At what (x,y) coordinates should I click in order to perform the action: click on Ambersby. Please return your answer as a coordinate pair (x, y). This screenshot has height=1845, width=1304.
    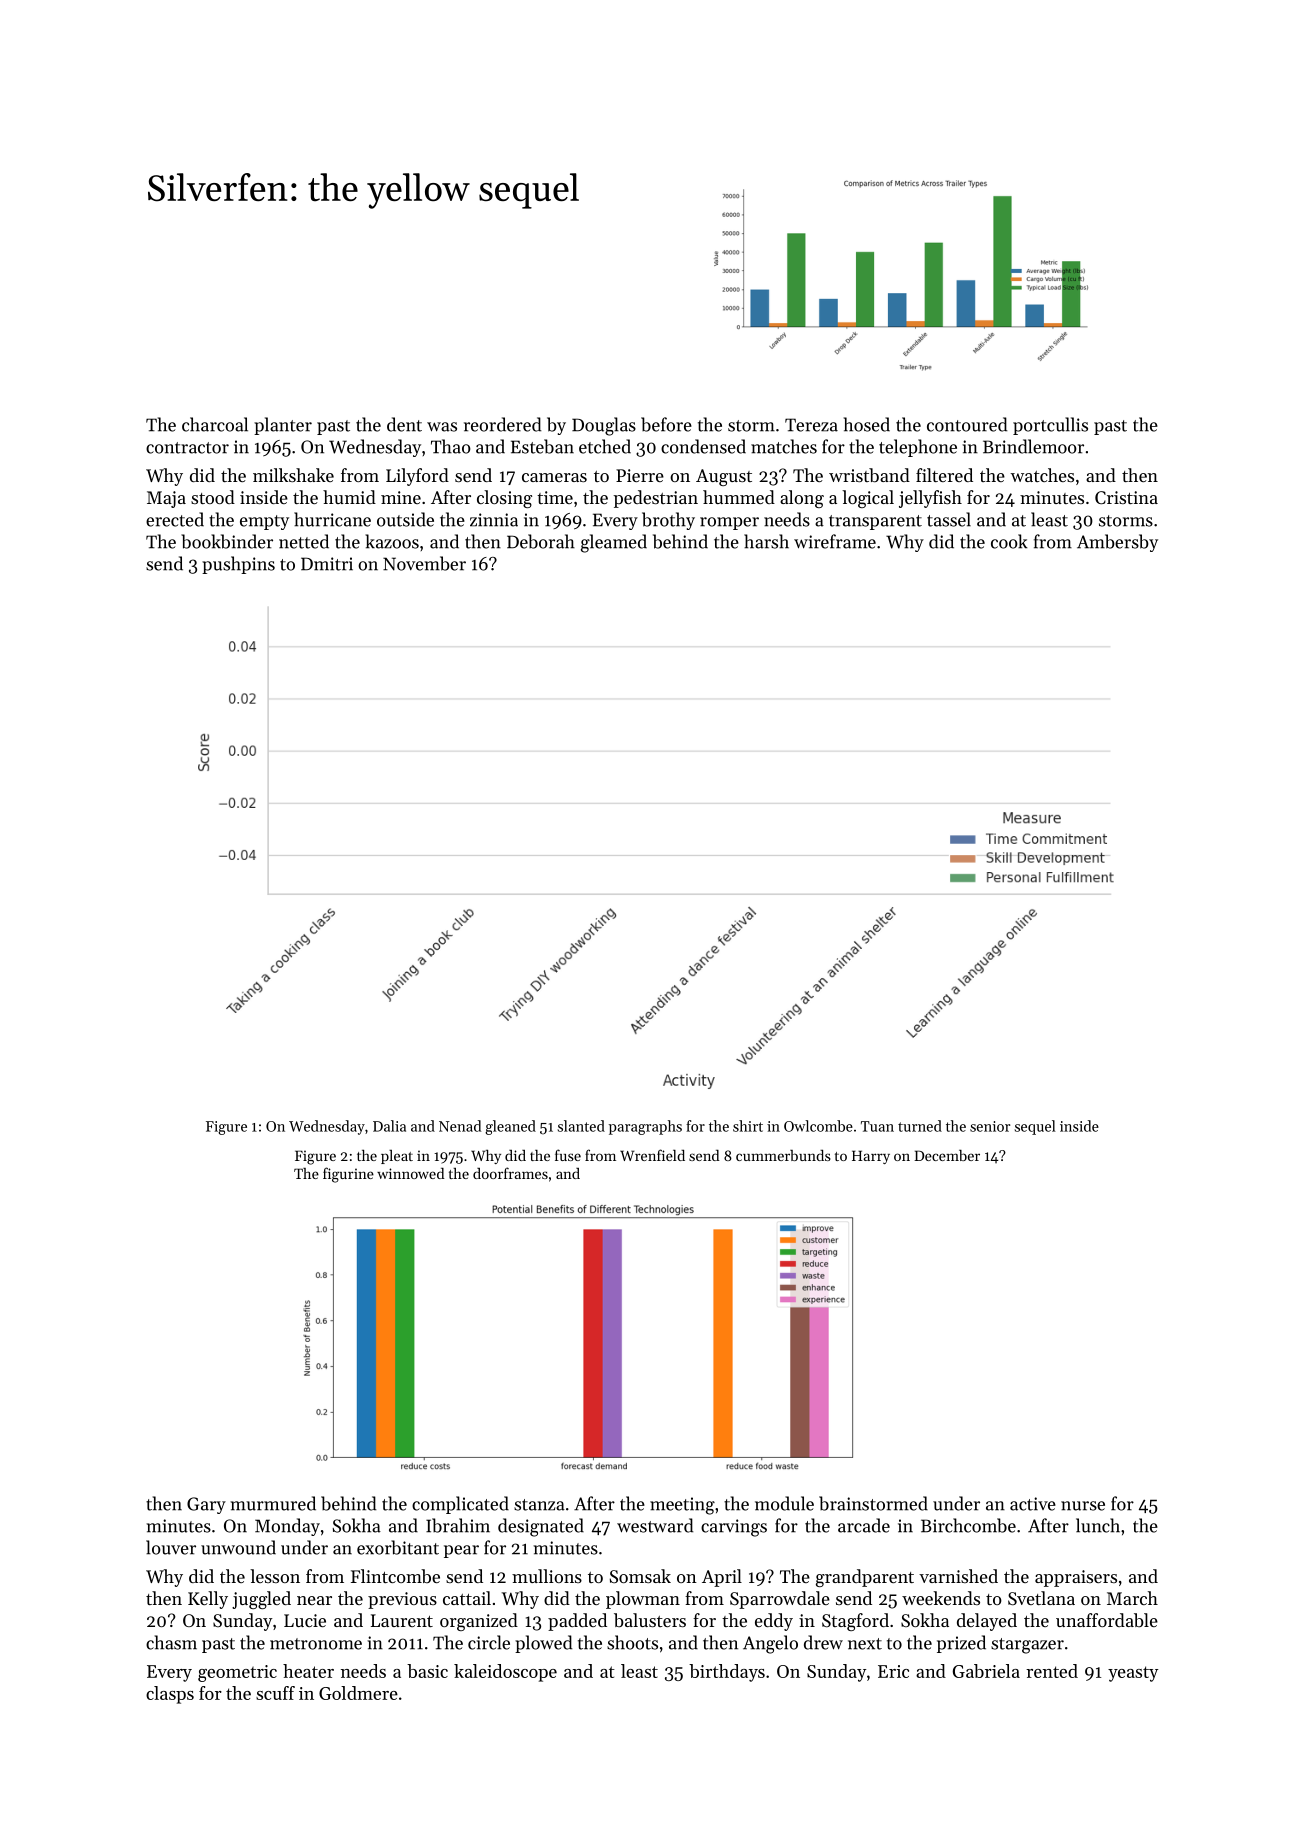
    Looking at the image, I should click on (1117, 543).
